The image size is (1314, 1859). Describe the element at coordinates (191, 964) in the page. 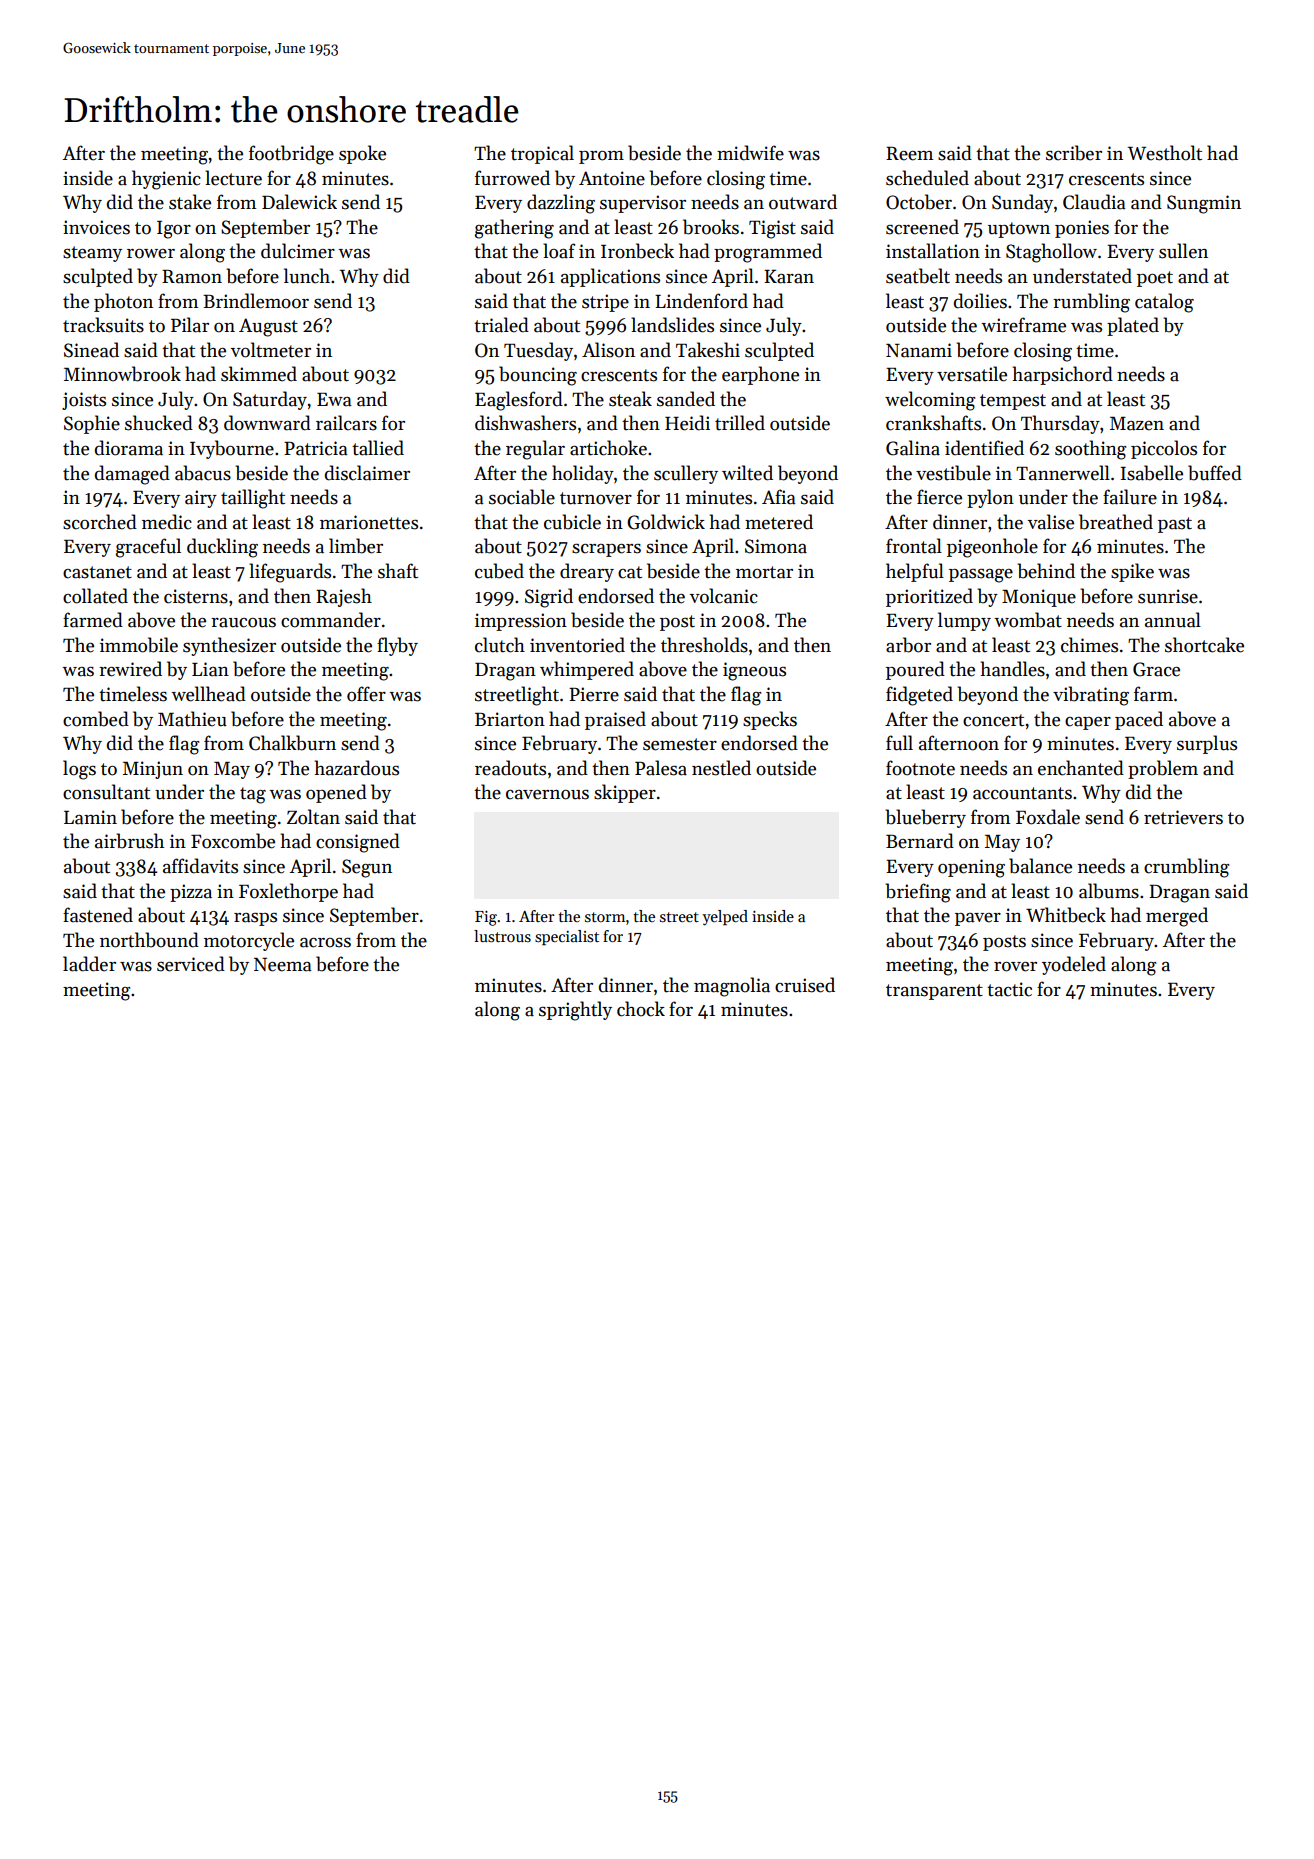

I see `serviced` at that location.
